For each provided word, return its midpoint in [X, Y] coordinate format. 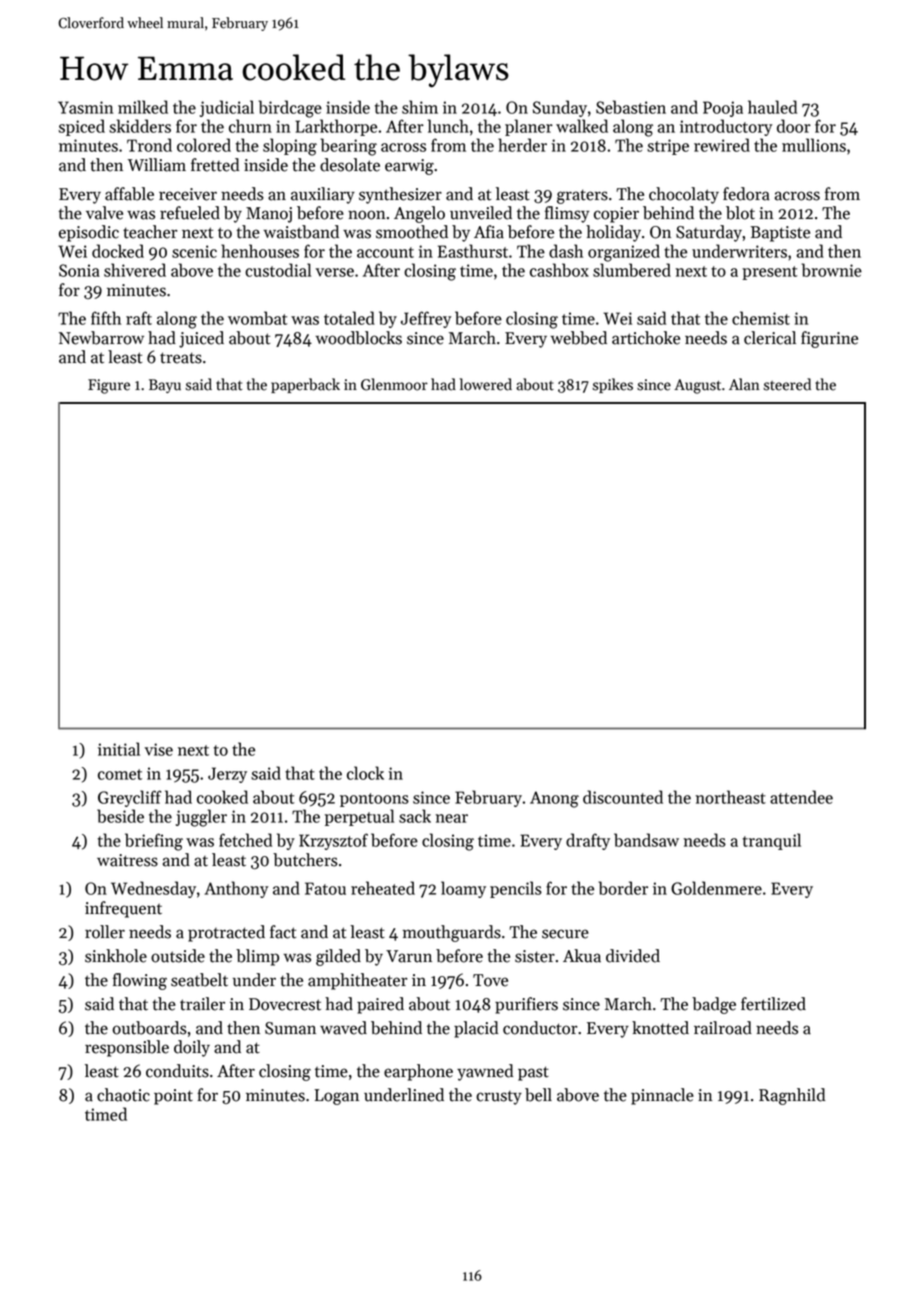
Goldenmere [716, 888]
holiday [613, 233]
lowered [486, 384]
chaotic [123, 1095]
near [452, 818]
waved [343, 1028]
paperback [305, 385]
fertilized [773, 1004]
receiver [188, 194]
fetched [245, 840]
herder [522, 145]
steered [787, 384]
